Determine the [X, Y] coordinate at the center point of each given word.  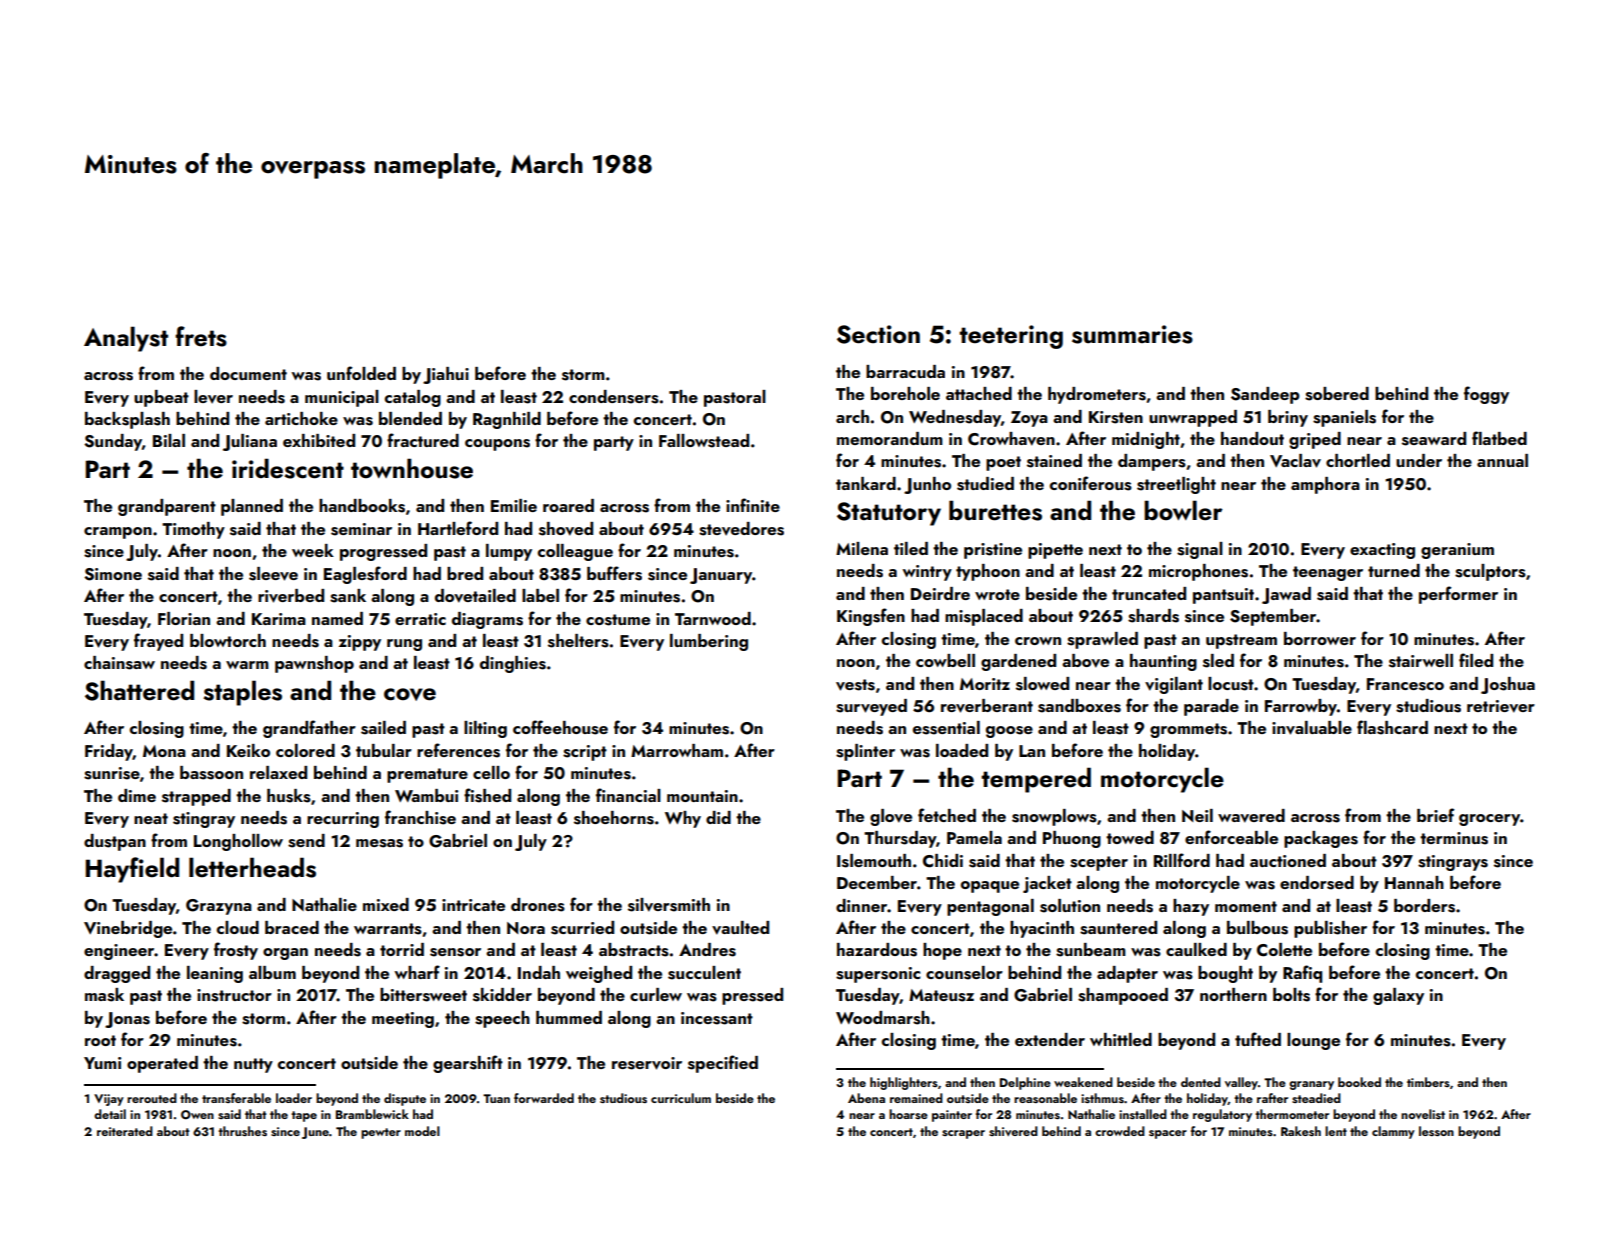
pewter [381, 1133]
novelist [1423, 1114]
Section [878, 334]
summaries [1132, 334]
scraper [963, 1134]
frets [201, 336]
